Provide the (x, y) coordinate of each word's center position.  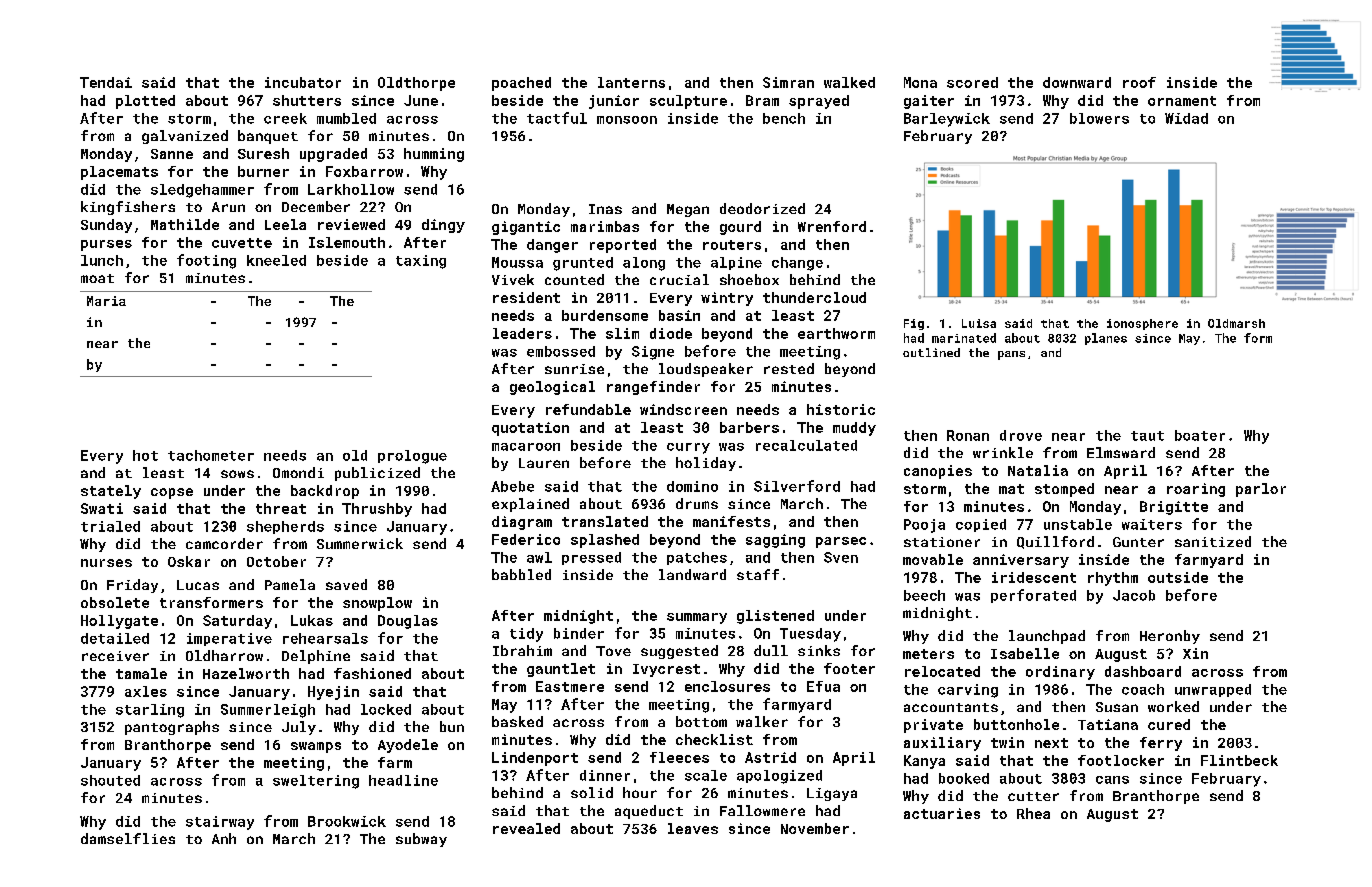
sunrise (574, 369)
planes (1106, 339)
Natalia (1038, 470)
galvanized (185, 137)
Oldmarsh (1236, 323)
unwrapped (1213, 690)
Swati (102, 508)
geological (552, 388)
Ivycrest (666, 670)
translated (605, 521)
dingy (443, 226)
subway (421, 840)
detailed (115, 638)
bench (784, 118)
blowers (1099, 118)
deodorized (762, 208)
